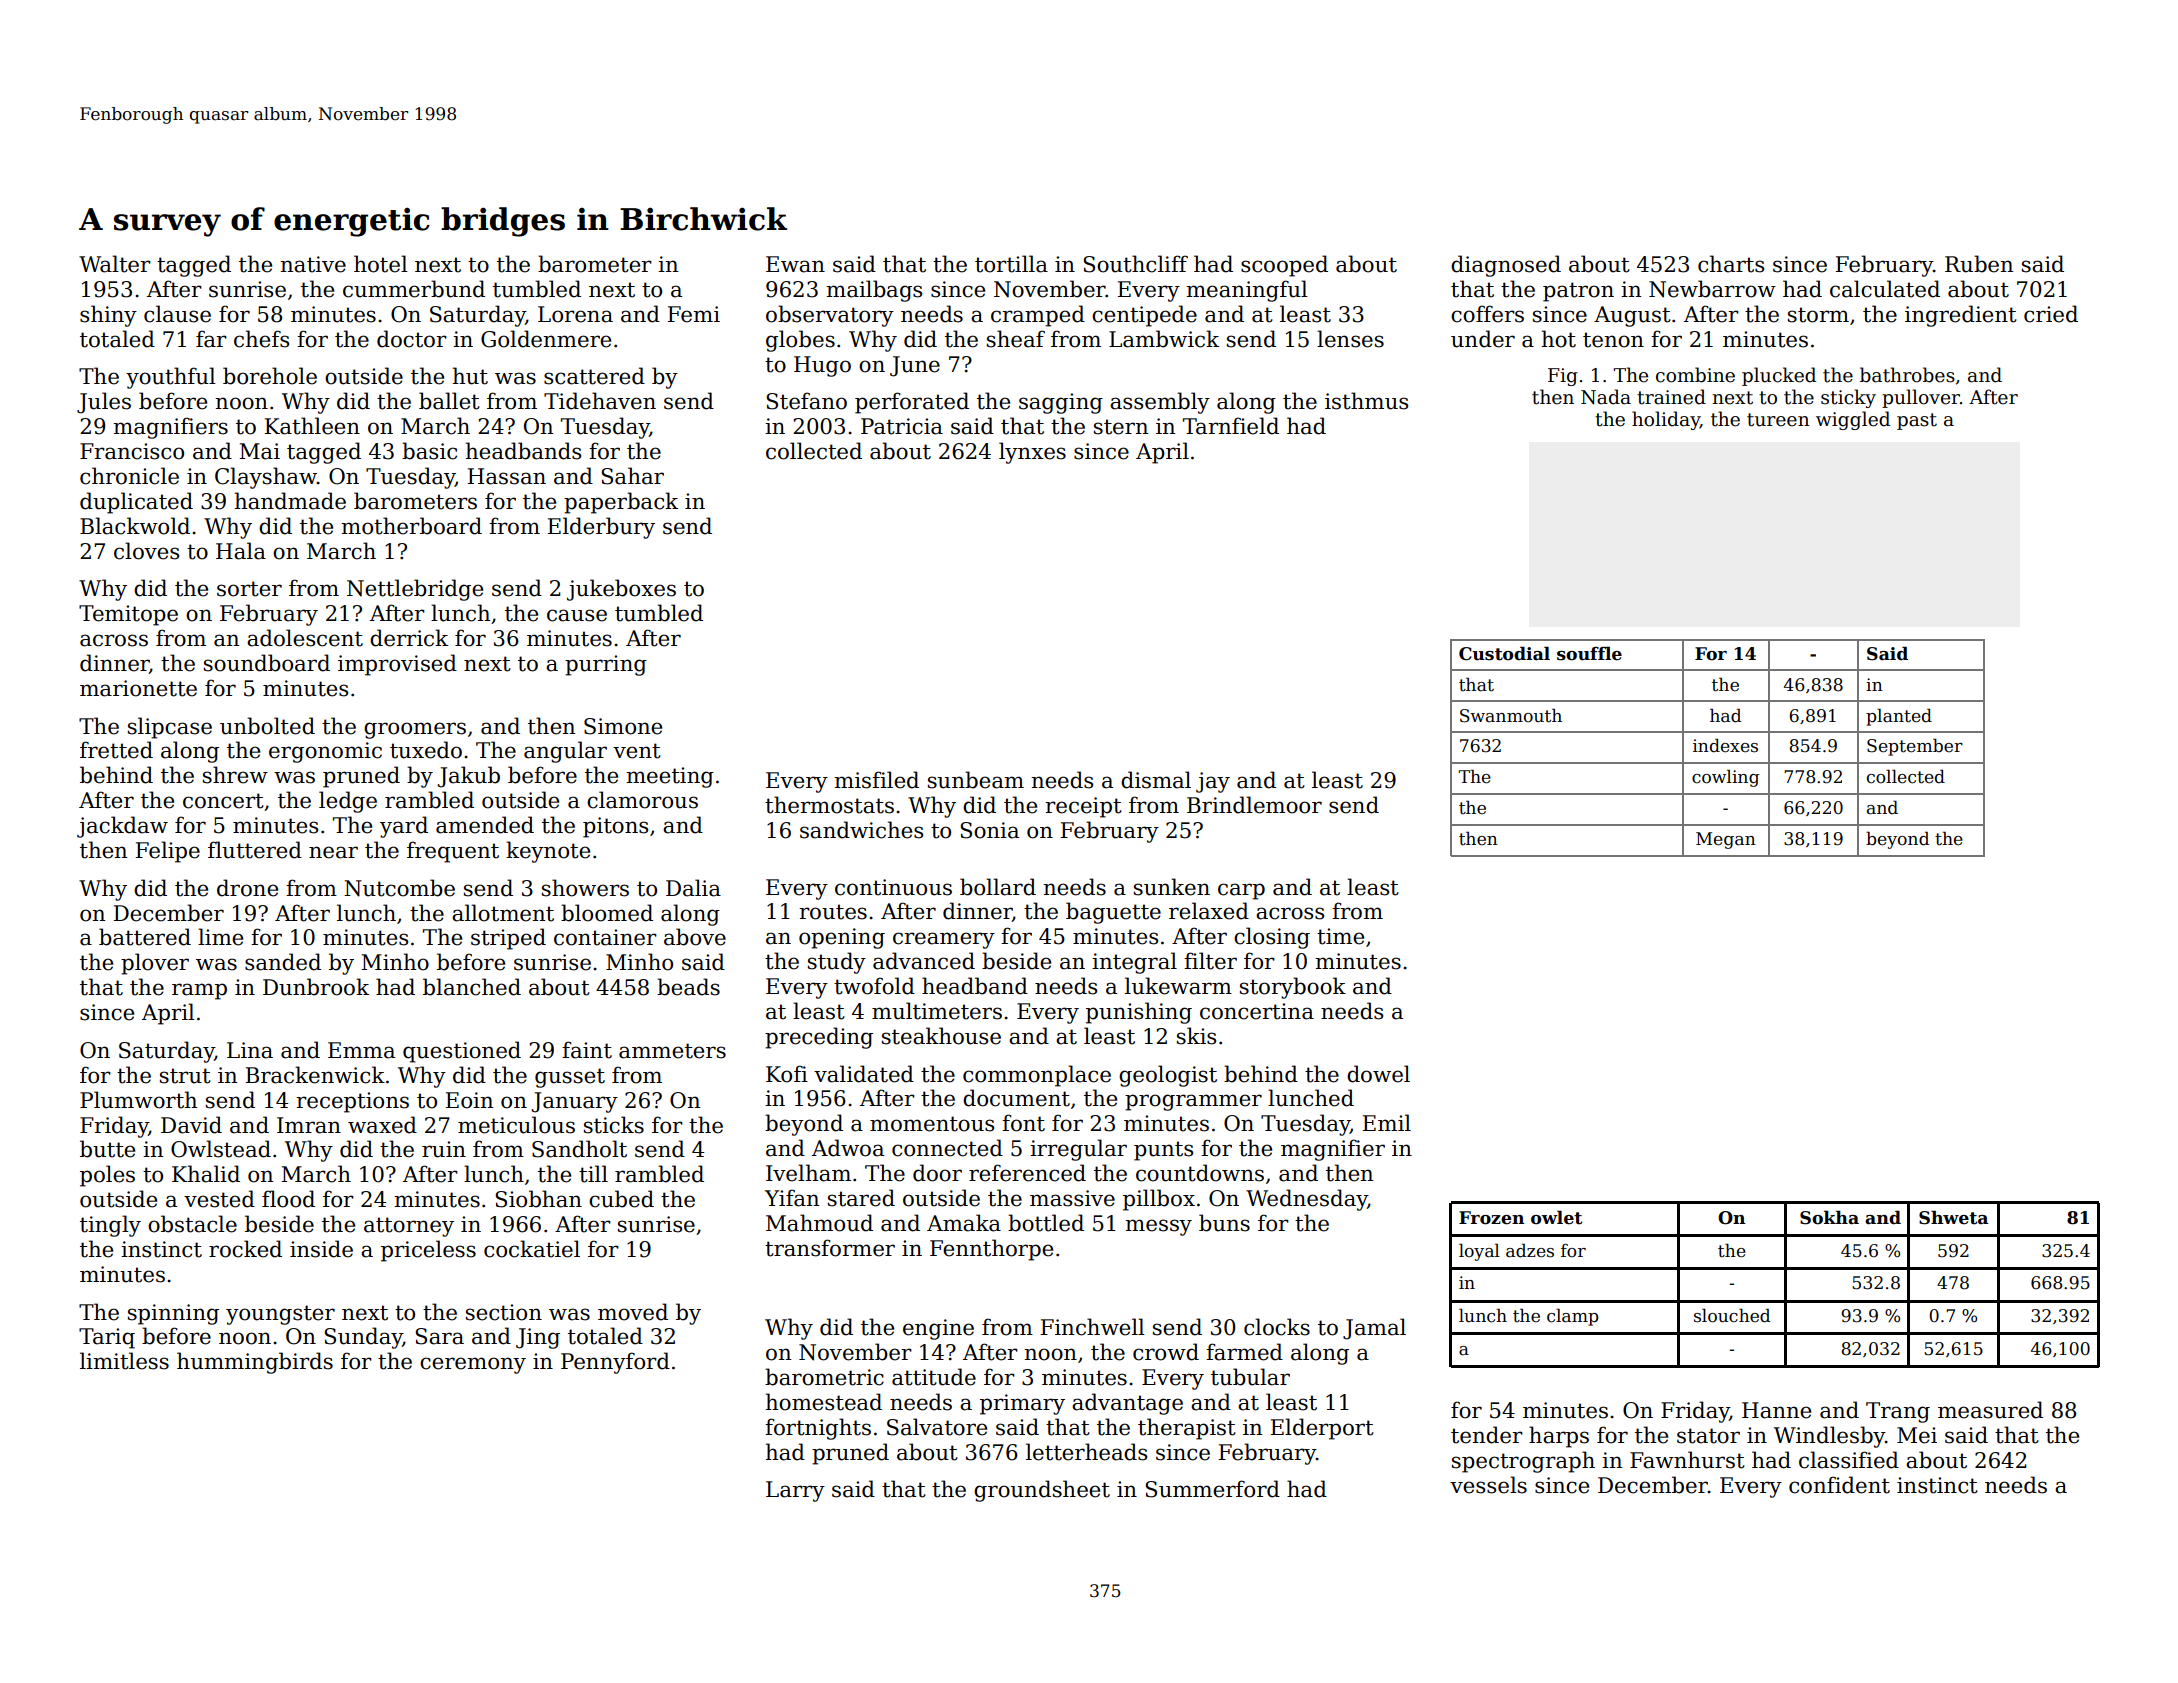 The height and width of the page is (1683, 2178). I want to click on holiday, so click(1666, 420).
